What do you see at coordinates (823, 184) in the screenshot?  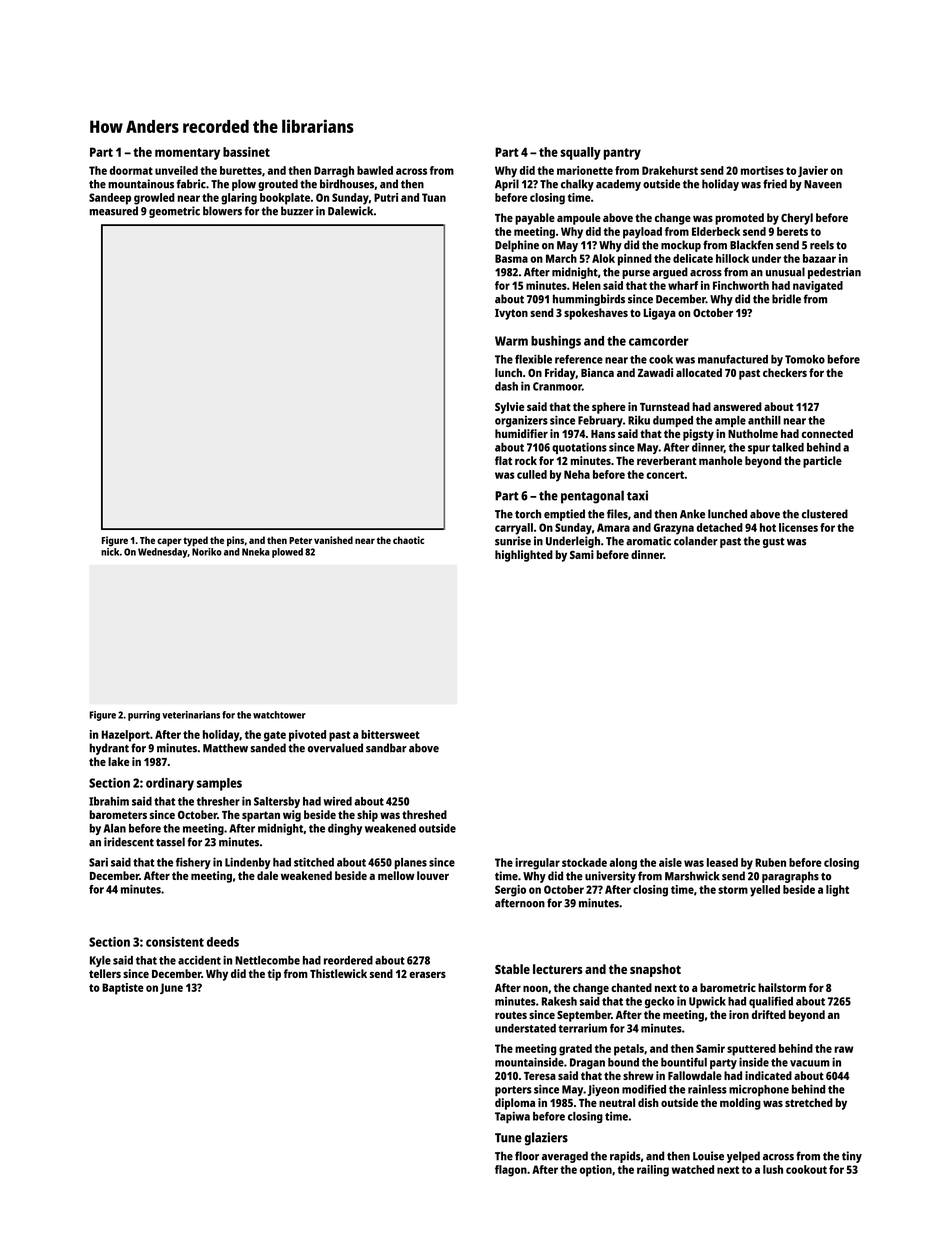 I see `Naveen` at bounding box center [823, 184].
